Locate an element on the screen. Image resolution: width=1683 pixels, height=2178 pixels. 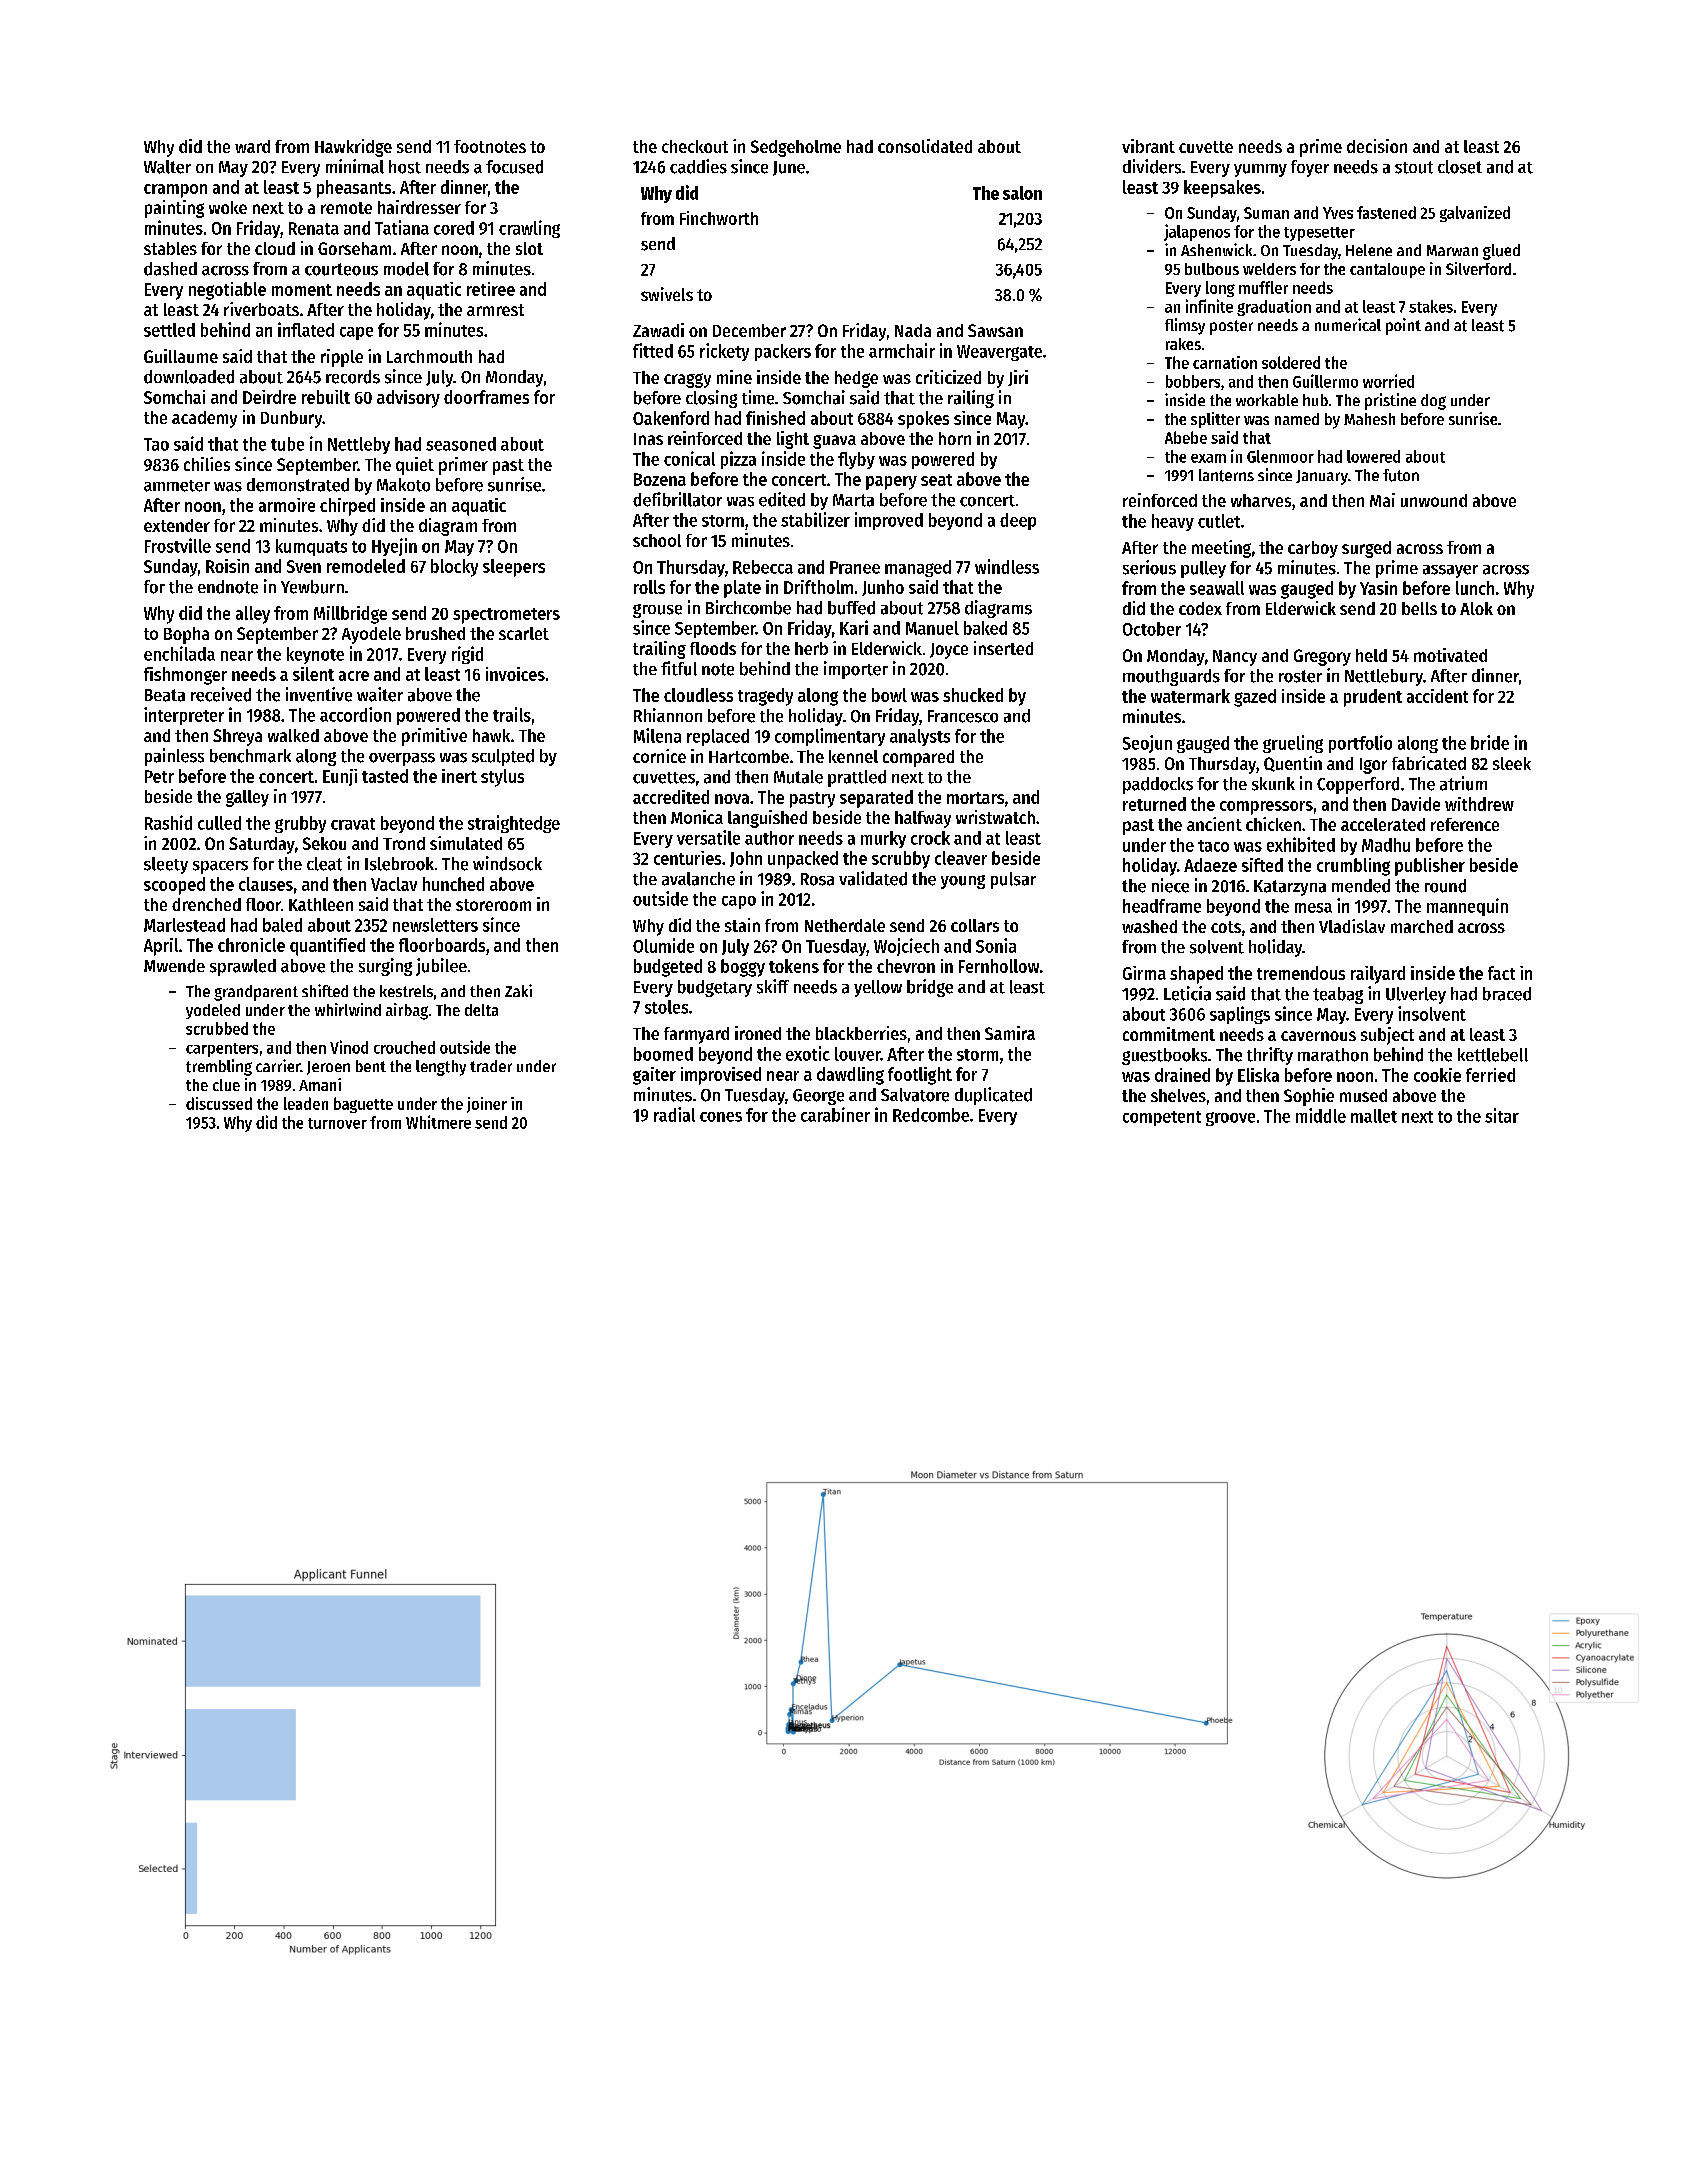
Suman is located at coordinates (1266, 213).
